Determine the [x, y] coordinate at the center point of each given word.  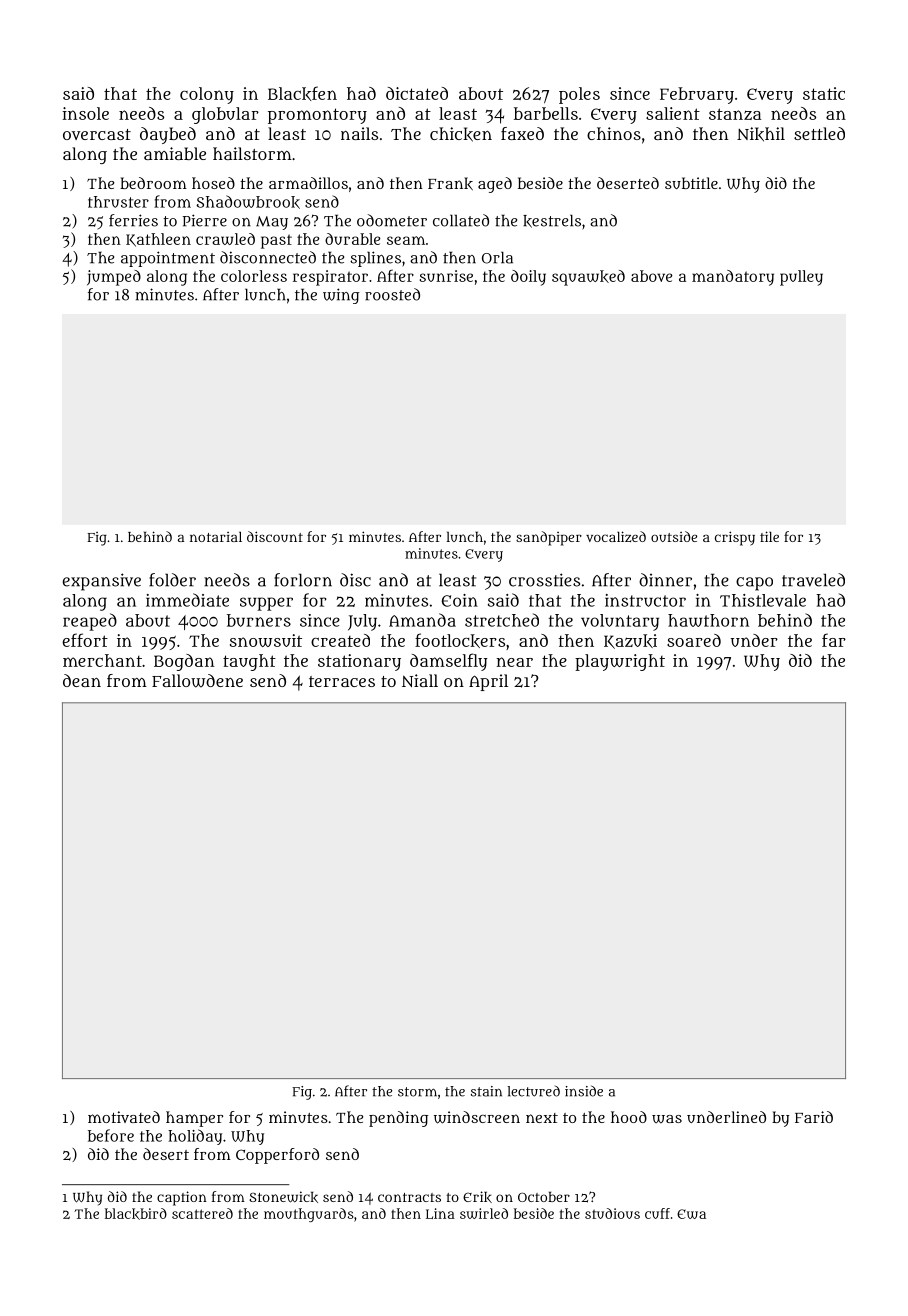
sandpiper [549, 538]
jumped [114, 278]
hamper [194, 1119]
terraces [342, 681]
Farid [814, 1117]
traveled [813, 580]
